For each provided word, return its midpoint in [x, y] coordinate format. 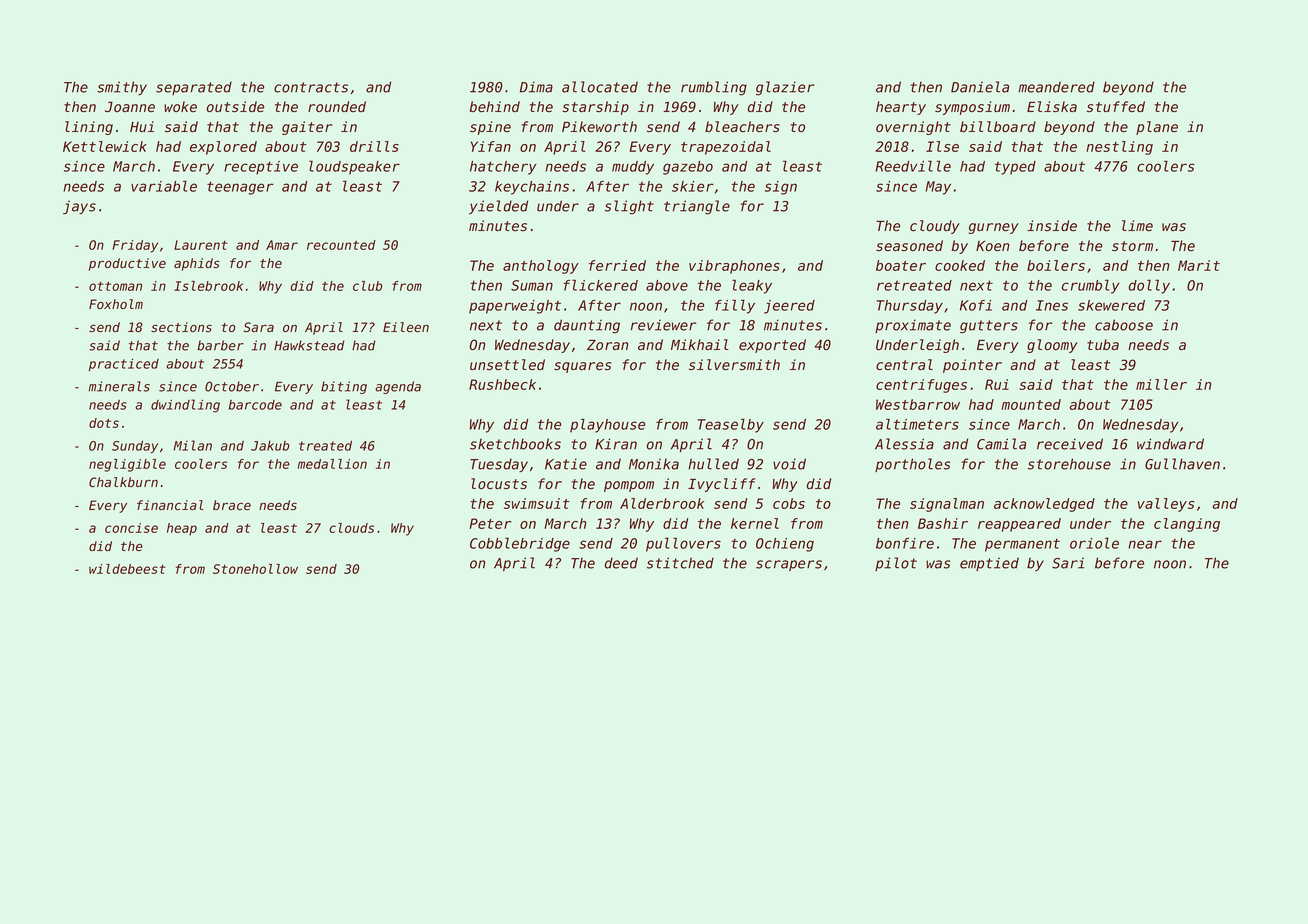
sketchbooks [515, 444]
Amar [282, 245]
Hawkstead [309, 345]
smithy [122, 88]
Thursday [910, 307]
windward [1170, 444]
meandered [1056, 87]
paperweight [515, 307]
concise [131, 528]
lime [1137, 225]
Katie [566, 464]
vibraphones [734, 267]
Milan [192, 445]
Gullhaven [1182, 464]
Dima [536, 87]
